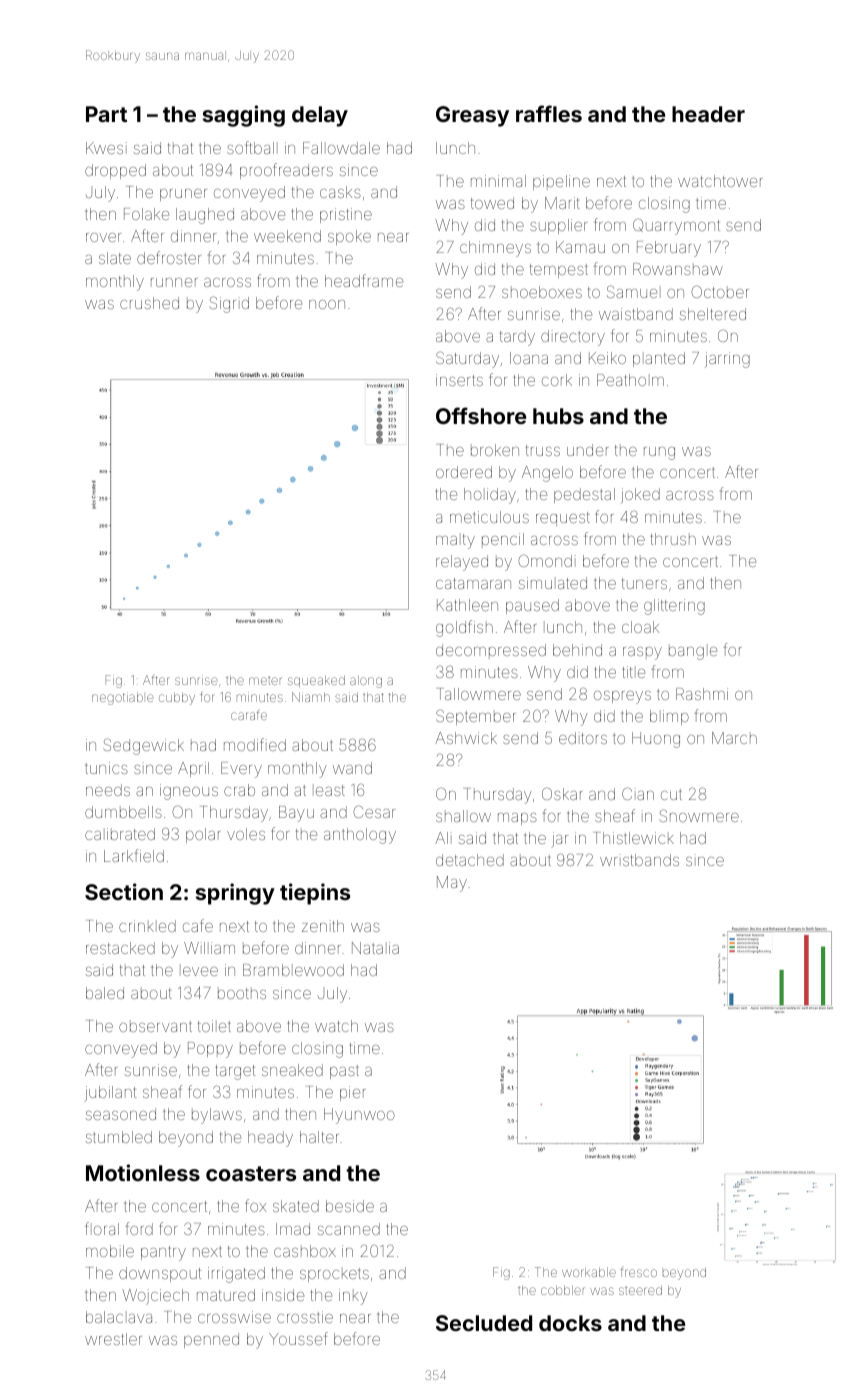  Describe the element at coordinates (708, 114) in the image. I see `header` at that location.
